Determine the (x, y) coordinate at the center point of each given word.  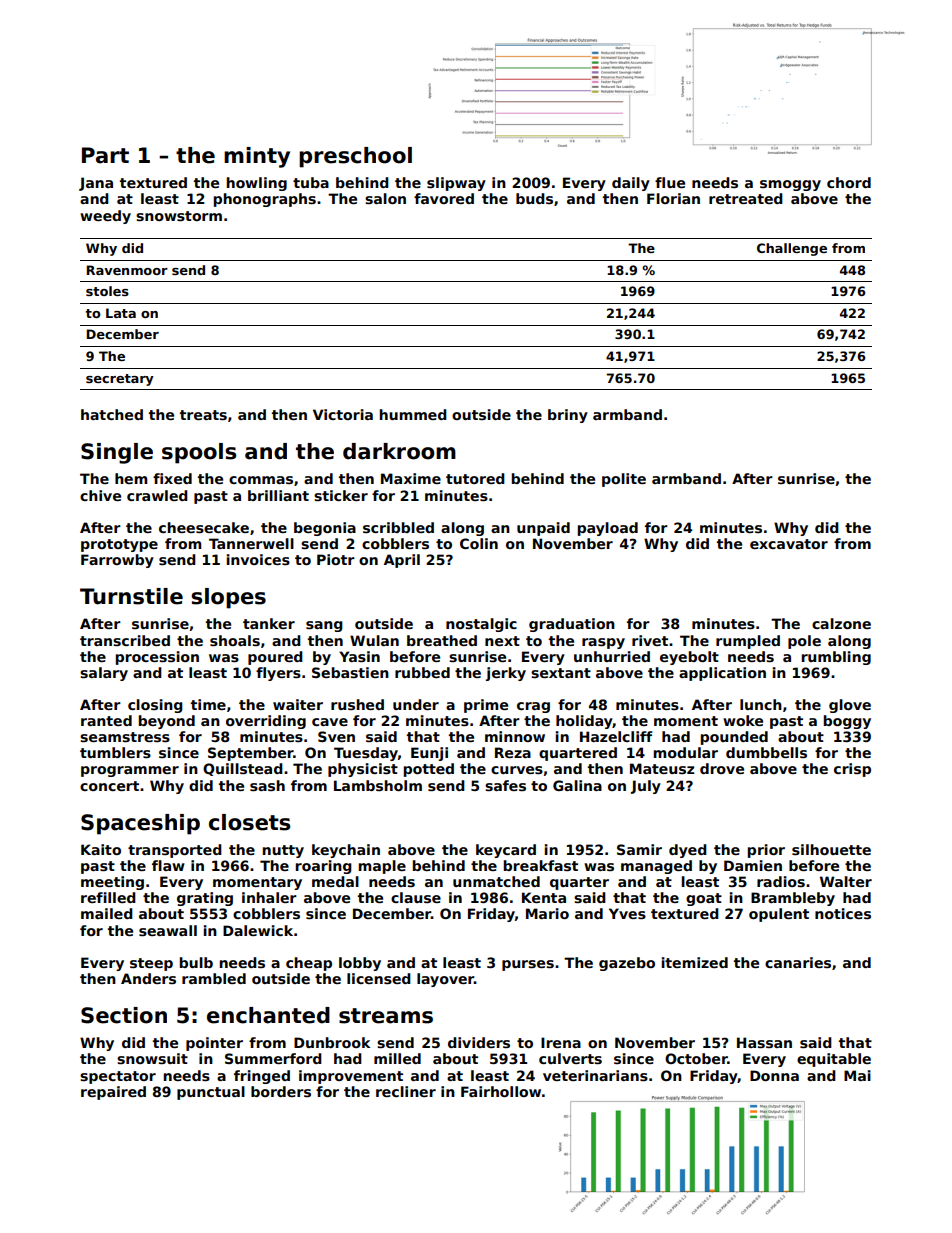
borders (281, 1091)
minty (257, 157)
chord (849, 182)
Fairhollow (501, 1091)
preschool (355, 157)
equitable (834, 1060)
